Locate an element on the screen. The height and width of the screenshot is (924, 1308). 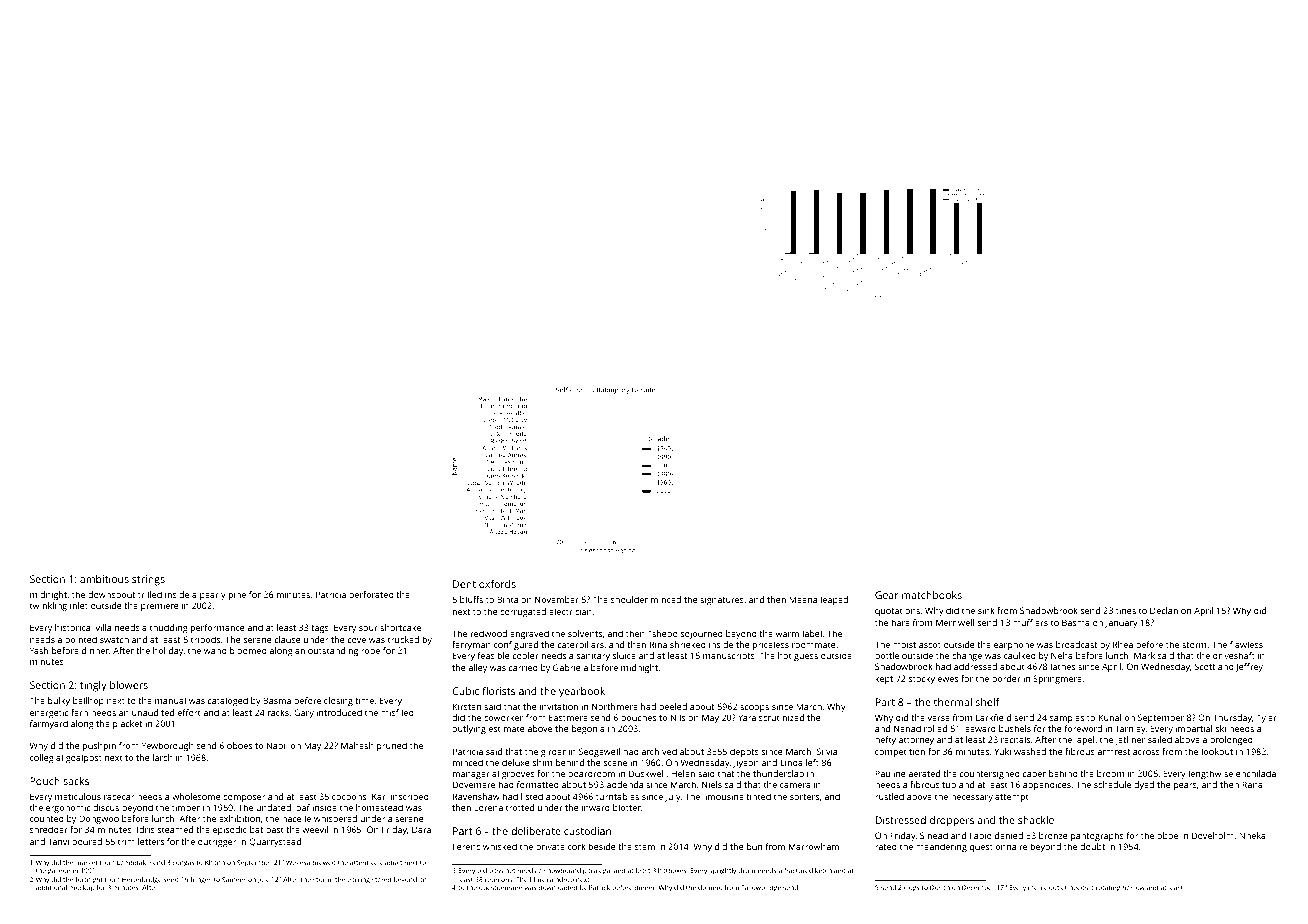
ketch is located at coordinates (823, 870).
